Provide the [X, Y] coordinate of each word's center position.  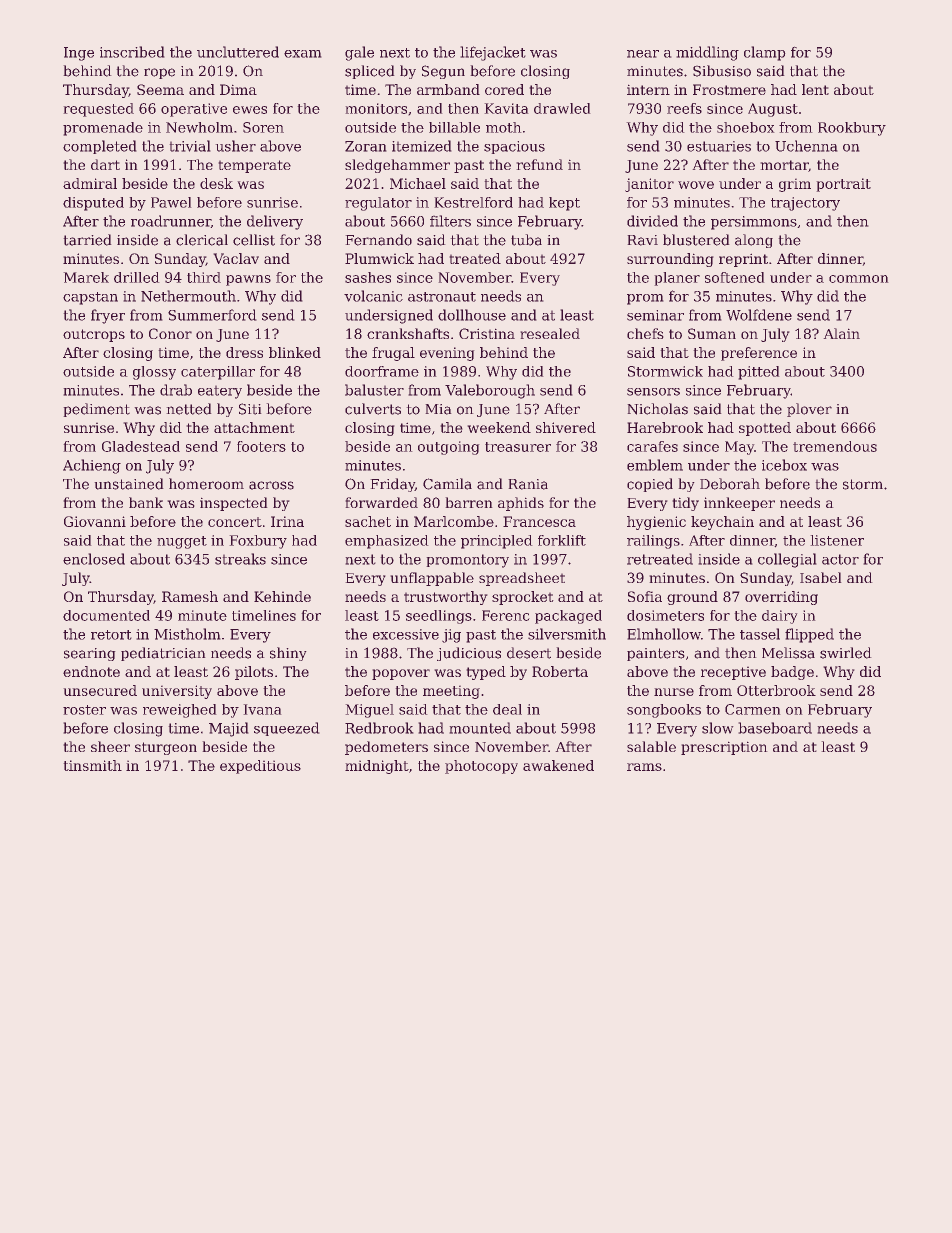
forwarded [382, 502]
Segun [443, 72]
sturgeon [166, 748]
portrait [844, 185]
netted [189, 409]
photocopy [481, 767]
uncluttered [238, 52]
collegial [787, 560]
